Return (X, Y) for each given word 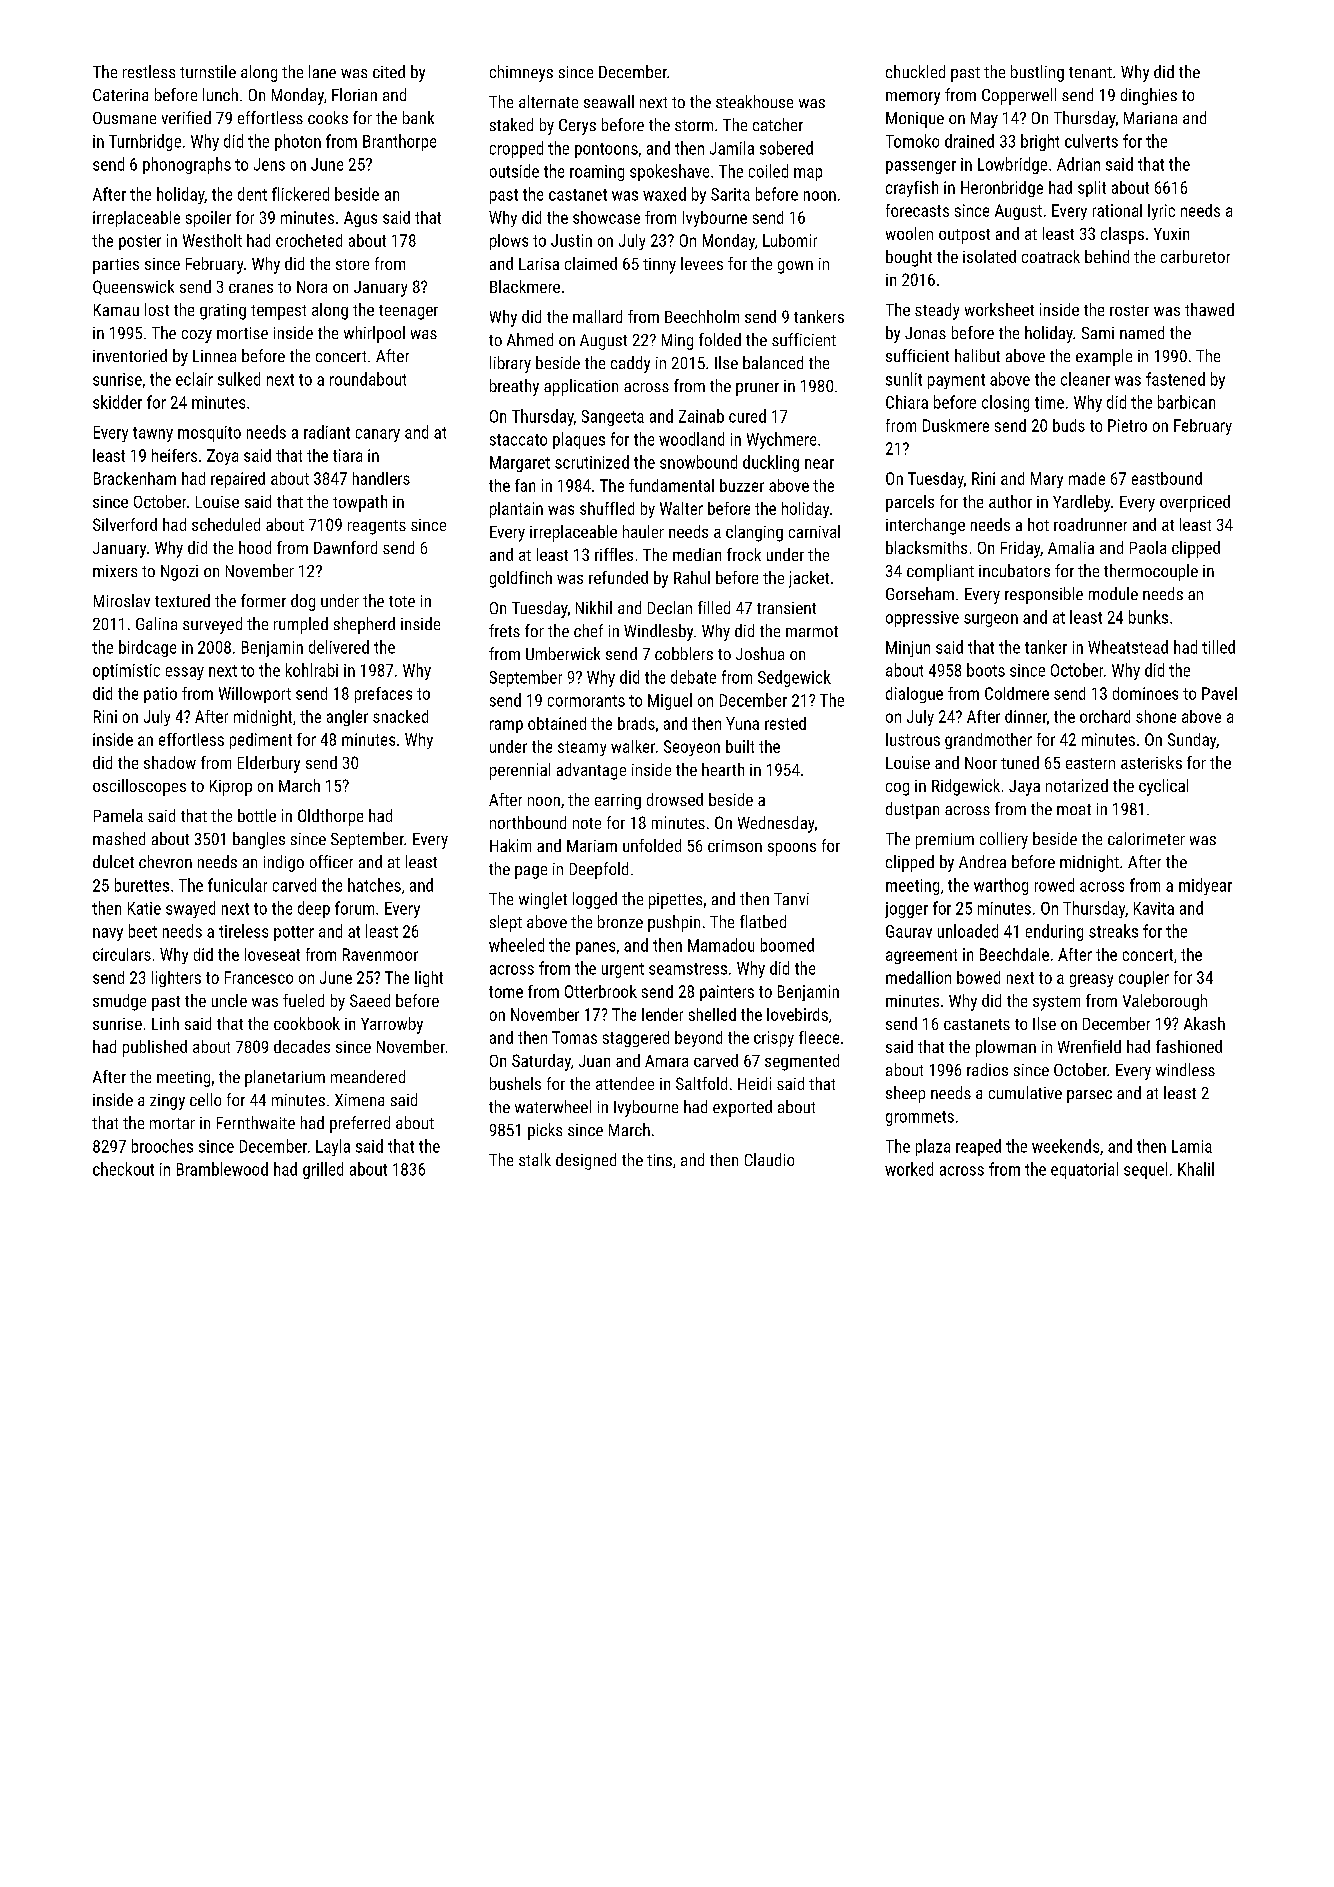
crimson (735, 846)
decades (302, 1046)
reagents (377, 527)
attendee (625, 1083)
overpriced (1195, 503)
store (352, 264)
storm (694, 125)
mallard (597, 316)
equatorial (1084, 1170)
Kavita (1154, 908)
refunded (618, 577)
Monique (915, 120)
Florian (354, 94)
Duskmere (956, 425)
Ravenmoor (380, 954)
